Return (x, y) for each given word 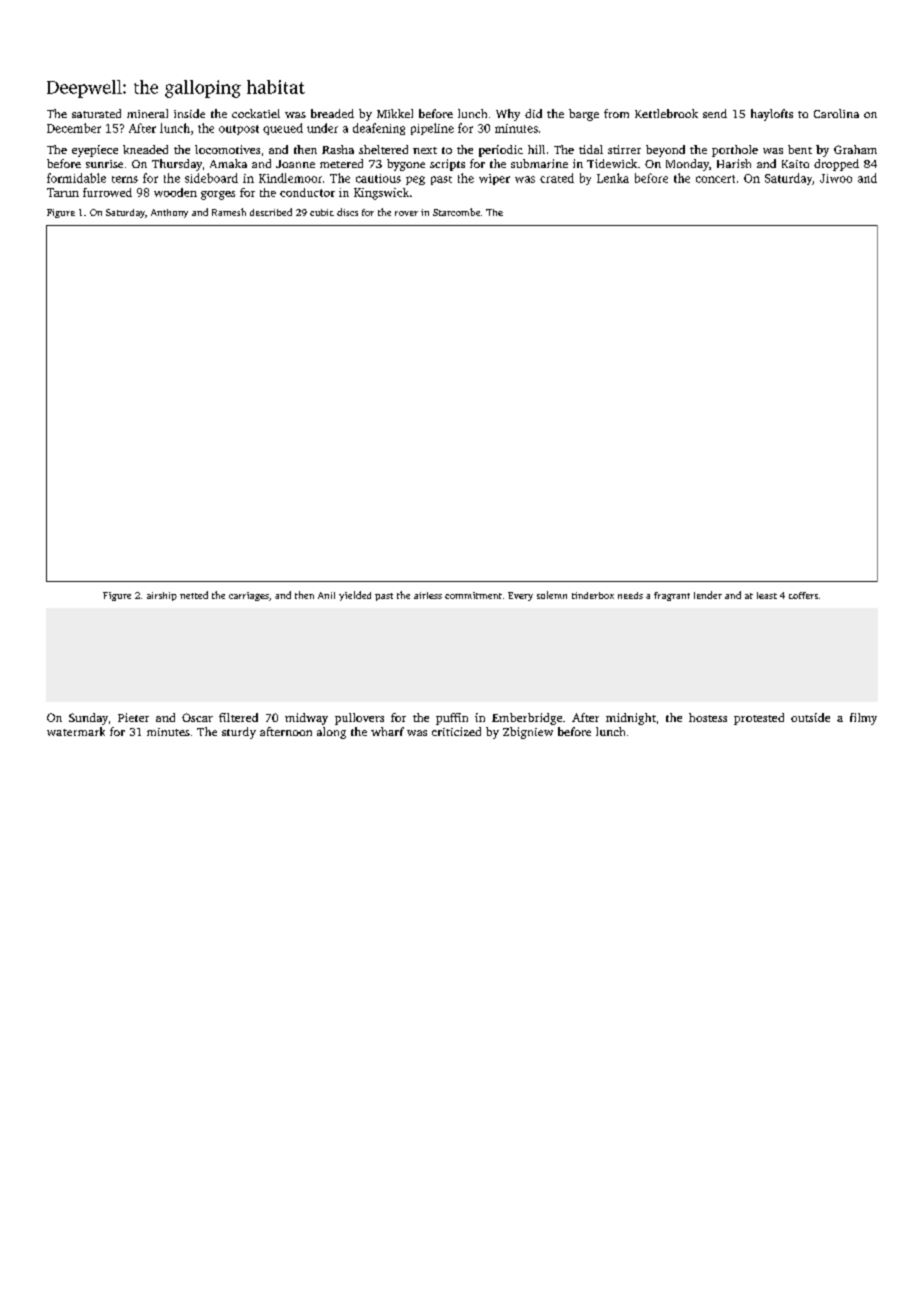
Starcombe (456, 212)
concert (715, 179)
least (767, 595)
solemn (552, 595)
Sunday (88, 719)
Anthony (169, 213)
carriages (249, 596)
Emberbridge (527, 719)
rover (406, 213)
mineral (147, 113)
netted (194, 595)
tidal (591, 149)
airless (428, 595)
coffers (803, 595)
